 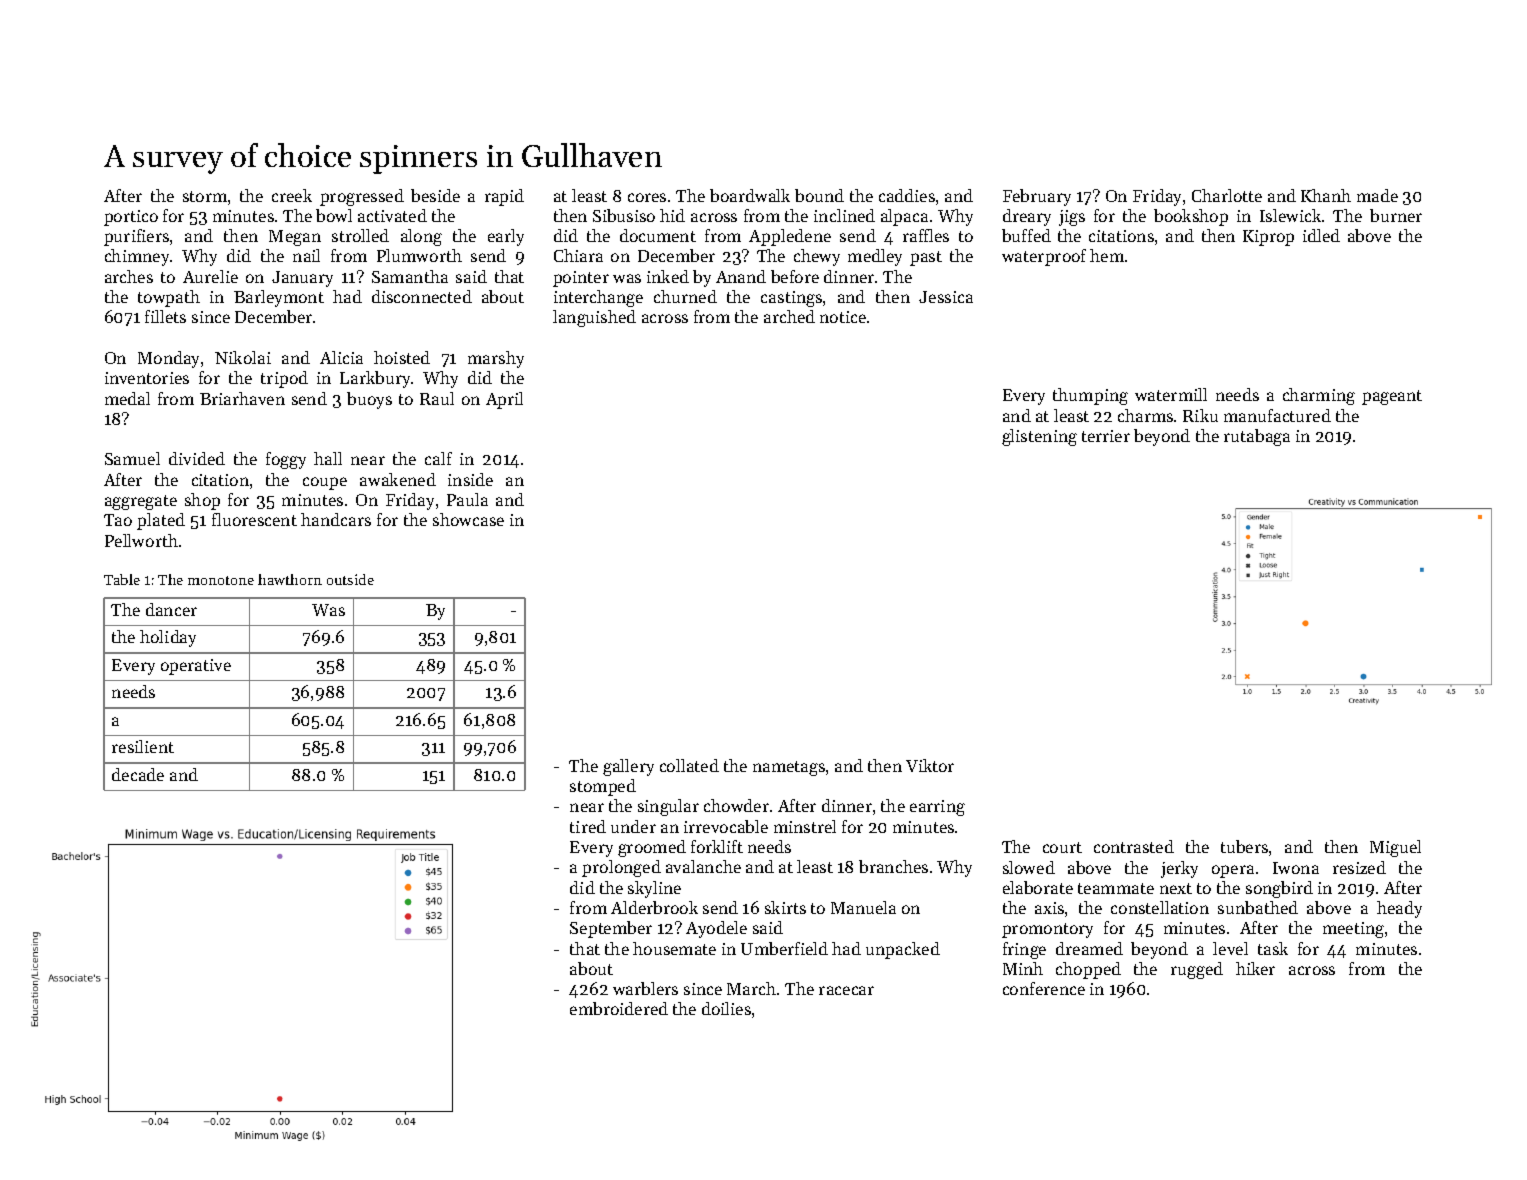 What do you see at coordinates (930, 765) in the image?
I see `Viktor` at bounding box center [930, 765].
